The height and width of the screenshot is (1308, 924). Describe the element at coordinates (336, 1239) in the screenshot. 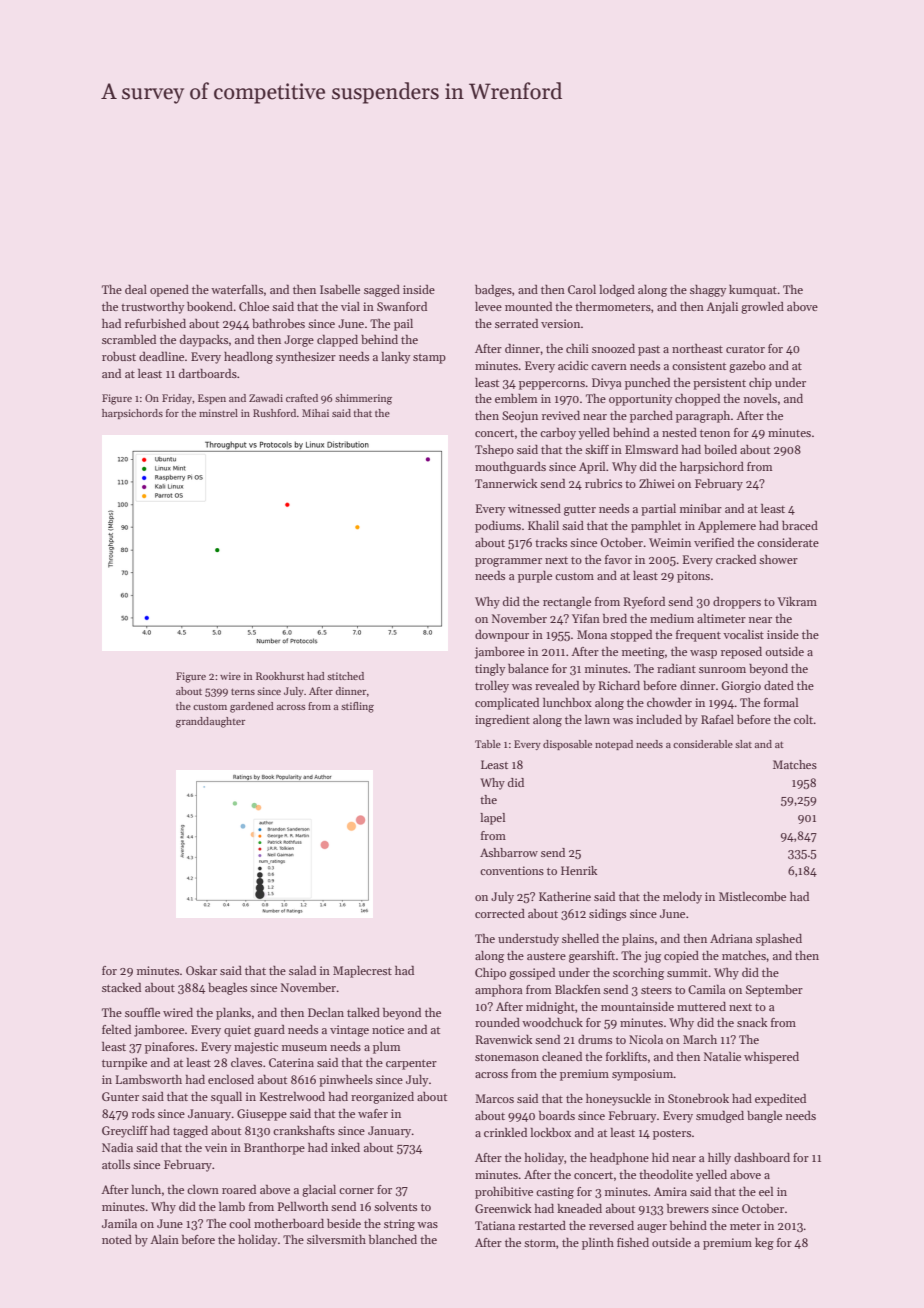

I see `silversmith` at that location.
